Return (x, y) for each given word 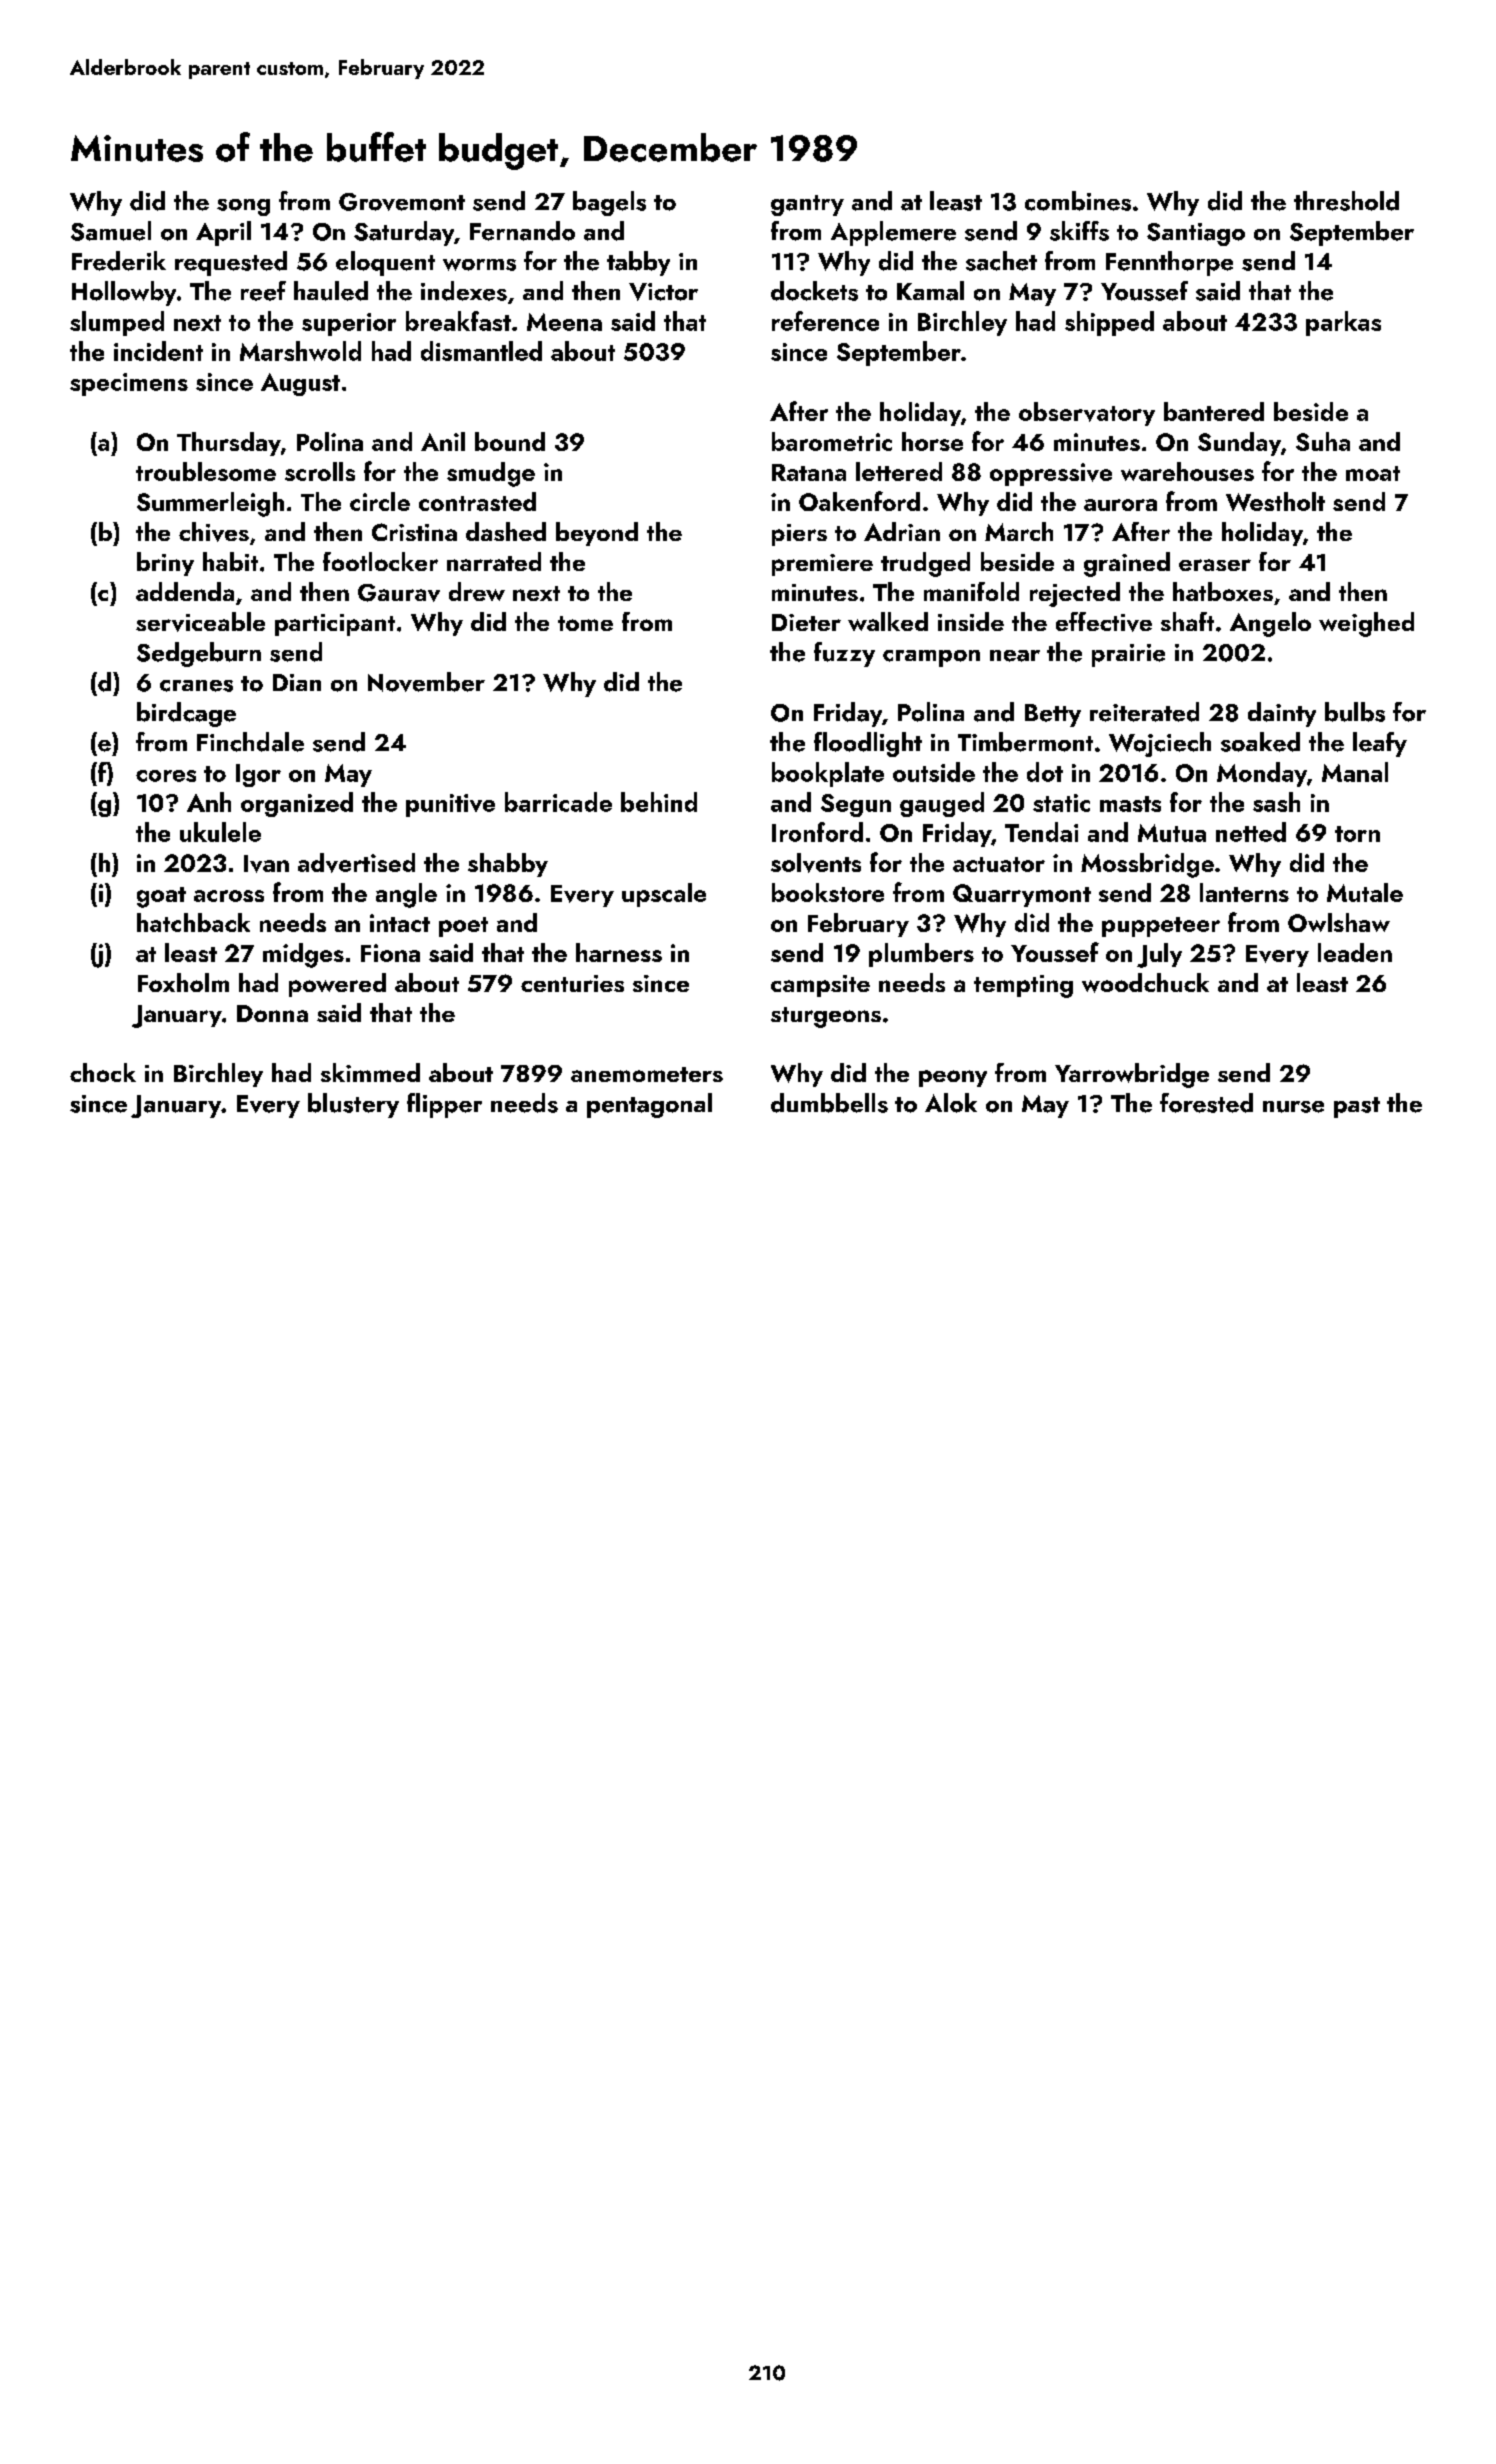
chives (214, 532)
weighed (1366, 624)
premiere (822, 565)
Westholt (1275, 501)
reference (825, 321)
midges (303, 955)
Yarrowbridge (1132, 1075)
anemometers (647, 1074)
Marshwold (300, 351)
